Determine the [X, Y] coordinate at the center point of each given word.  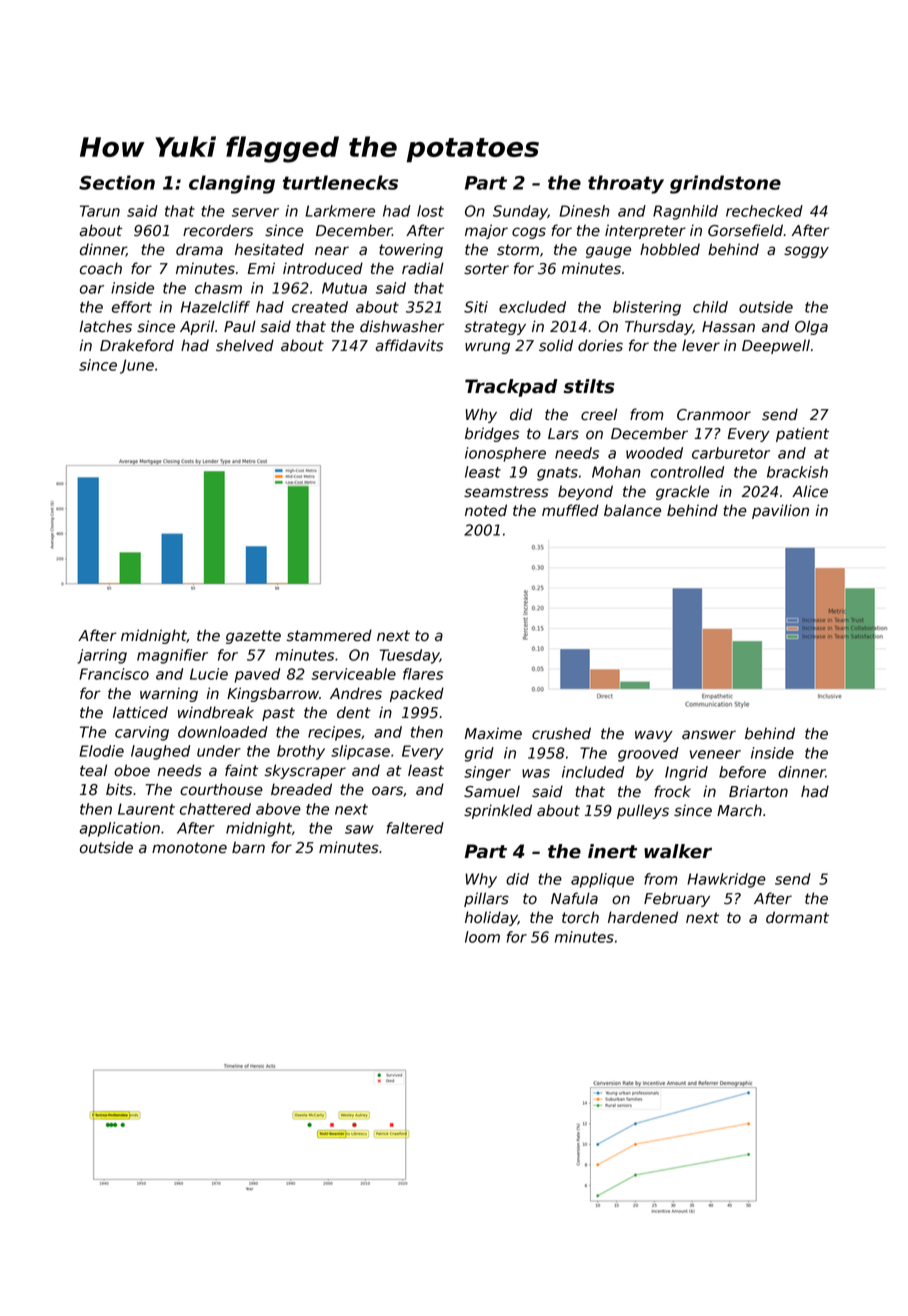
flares [423, 674]
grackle [682, 492]
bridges [492, 434]
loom [482, 937]
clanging [232, 184]
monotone [189, 848]
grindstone [725, 184]
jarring [102, 656]
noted [486, 510]
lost [430, 211]
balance [632, 510]
